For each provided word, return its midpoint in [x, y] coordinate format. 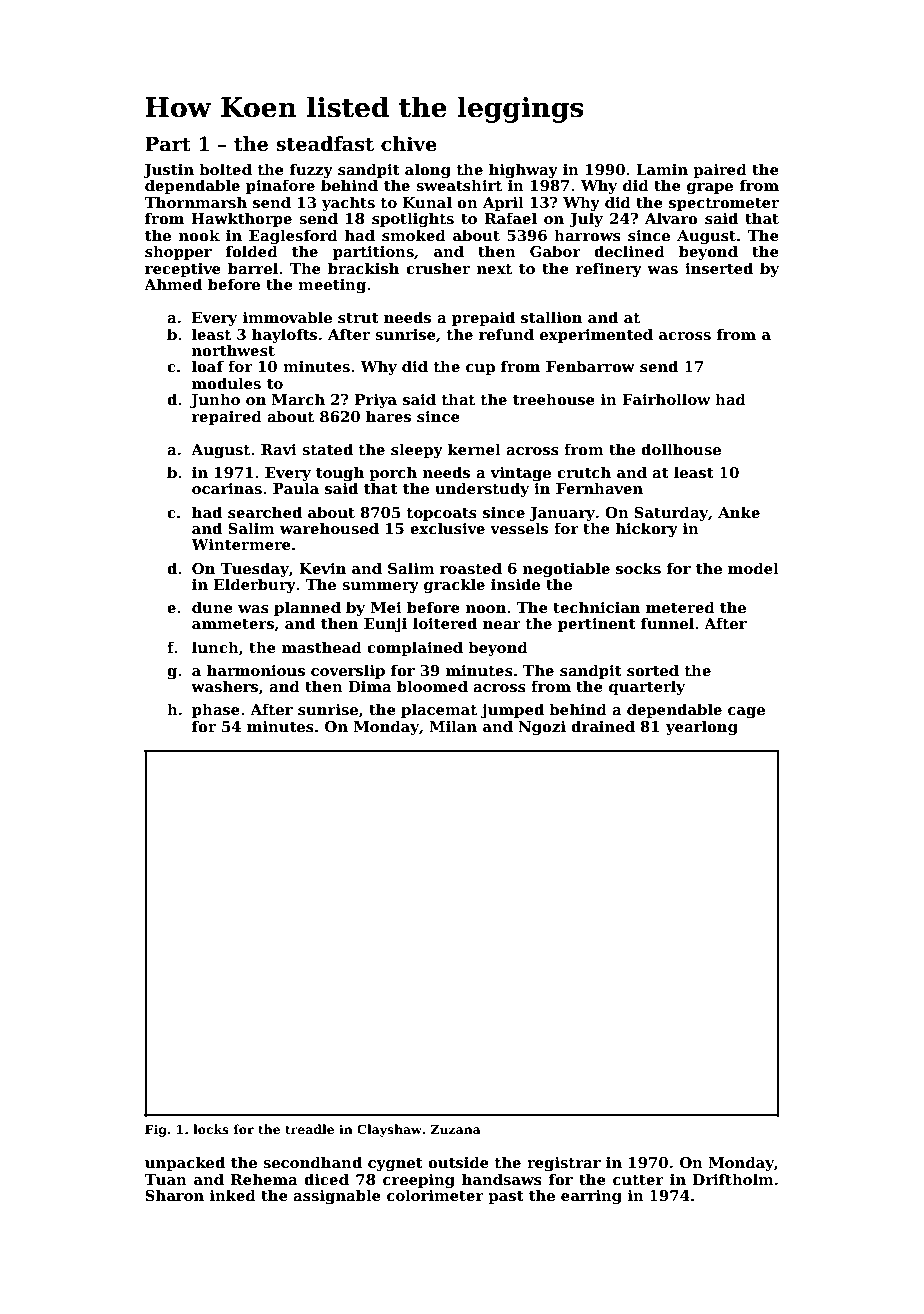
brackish [363, 268]
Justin [168, 171]
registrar [564, 1164]
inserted [719, 268]
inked [233, 1195]
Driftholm [733, 1179]
